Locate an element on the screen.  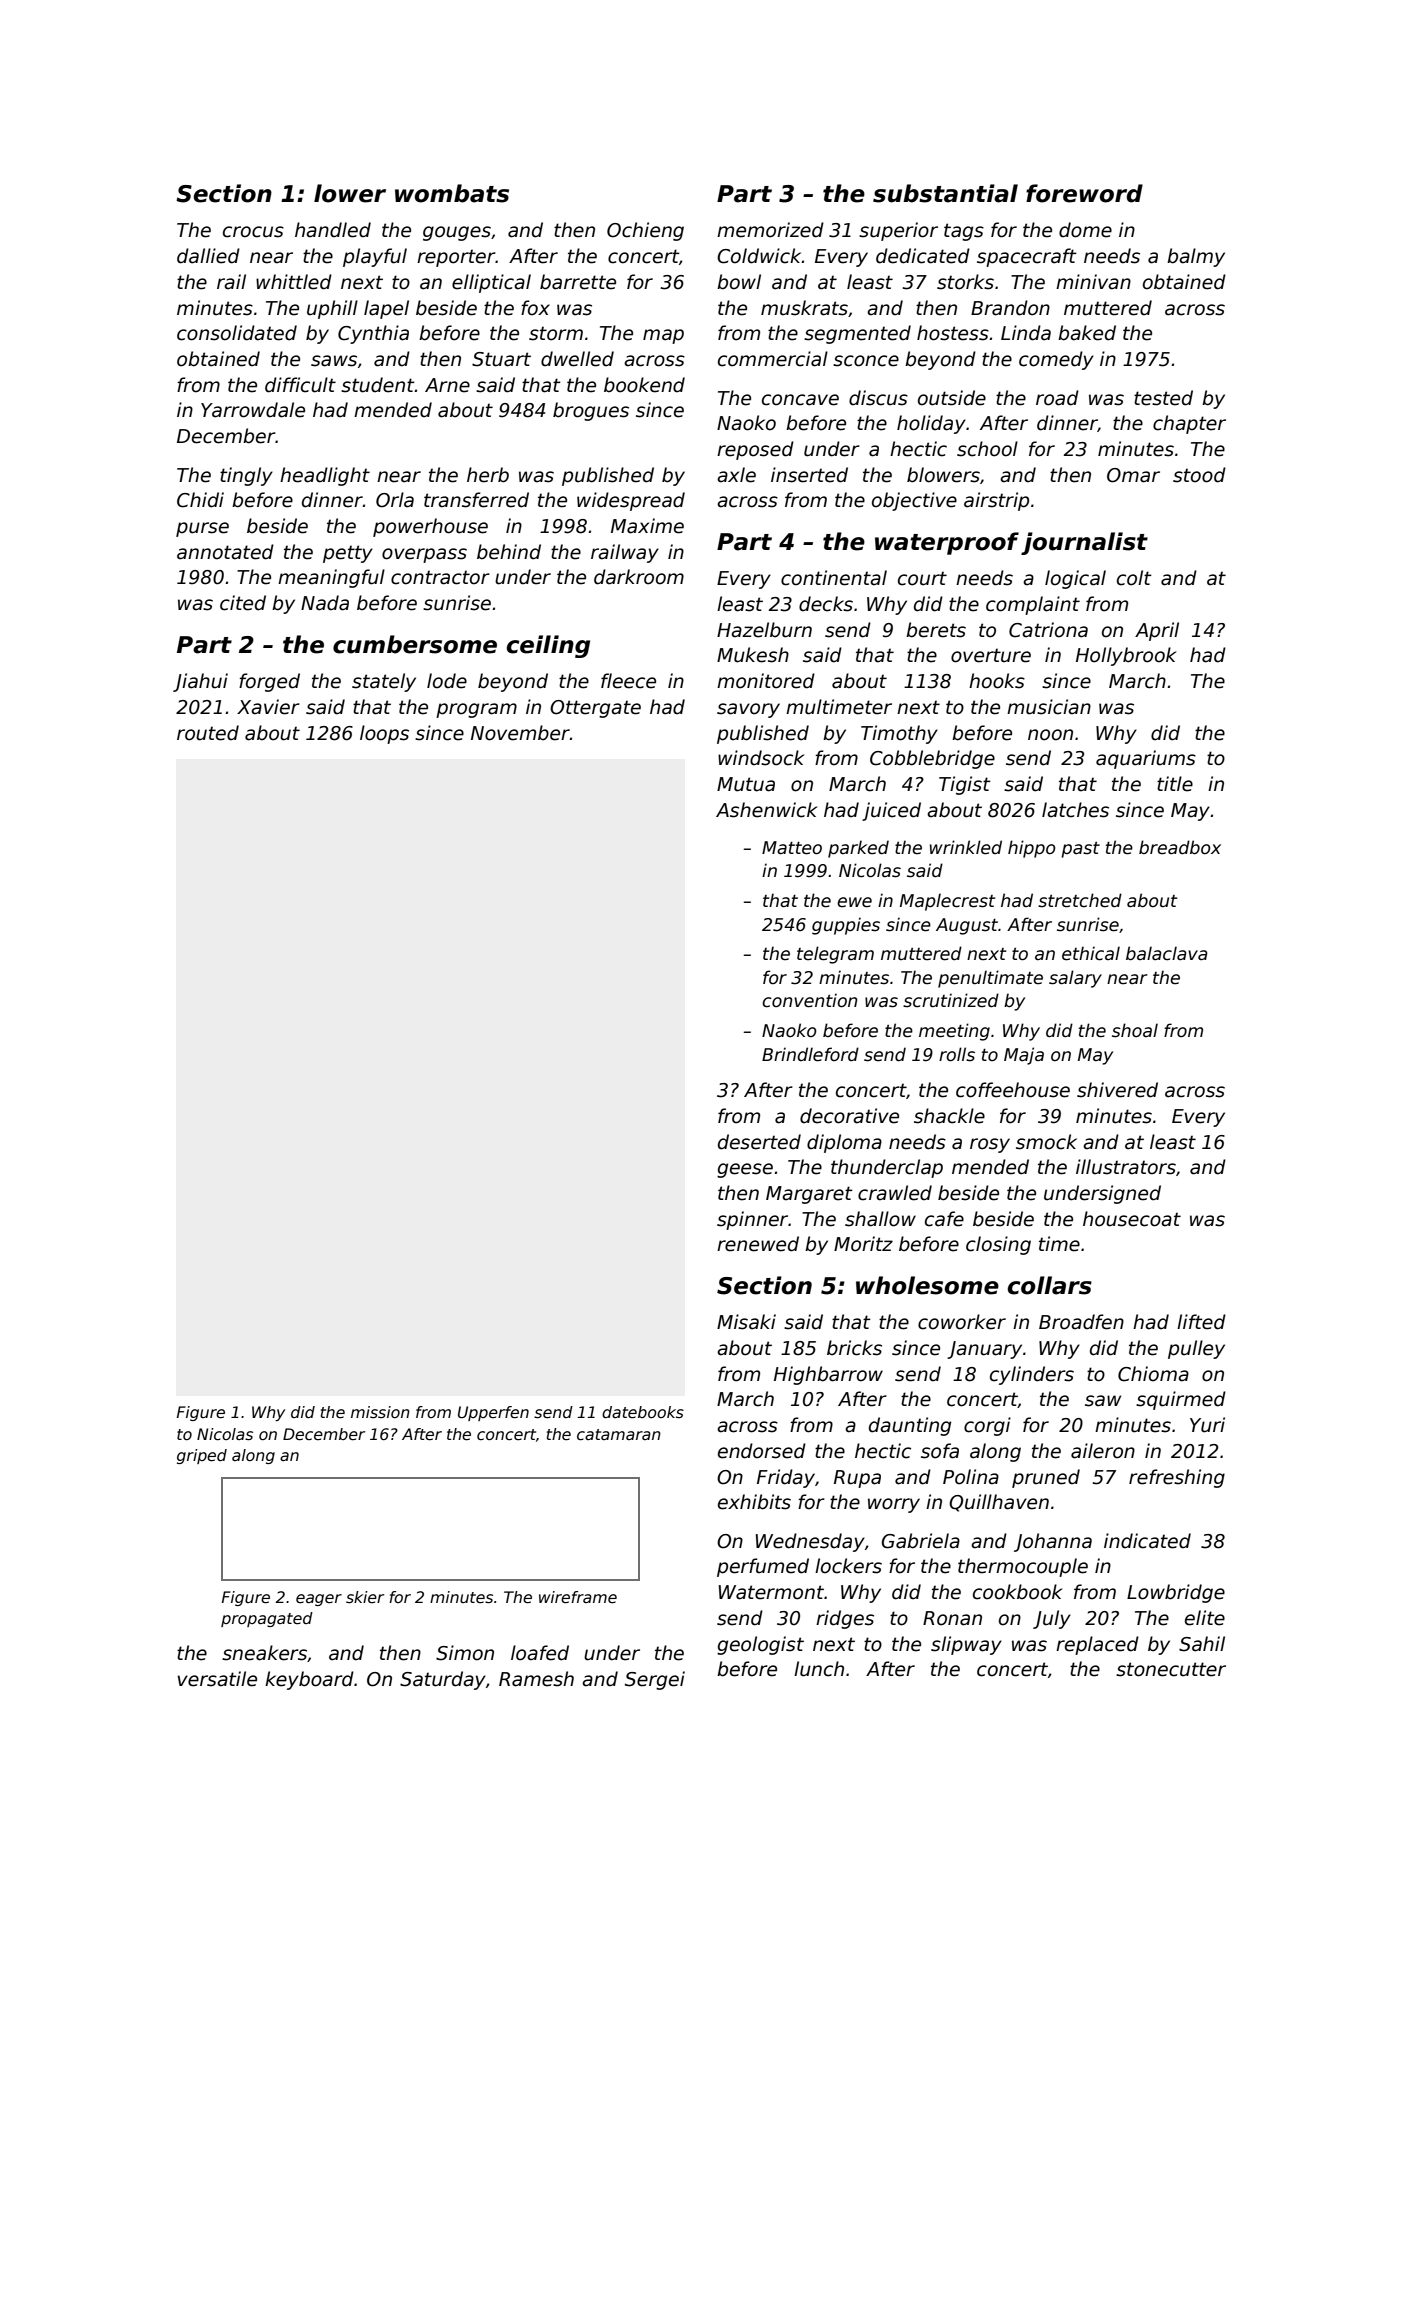
breadbox is located at coordinates (1180, 847).
